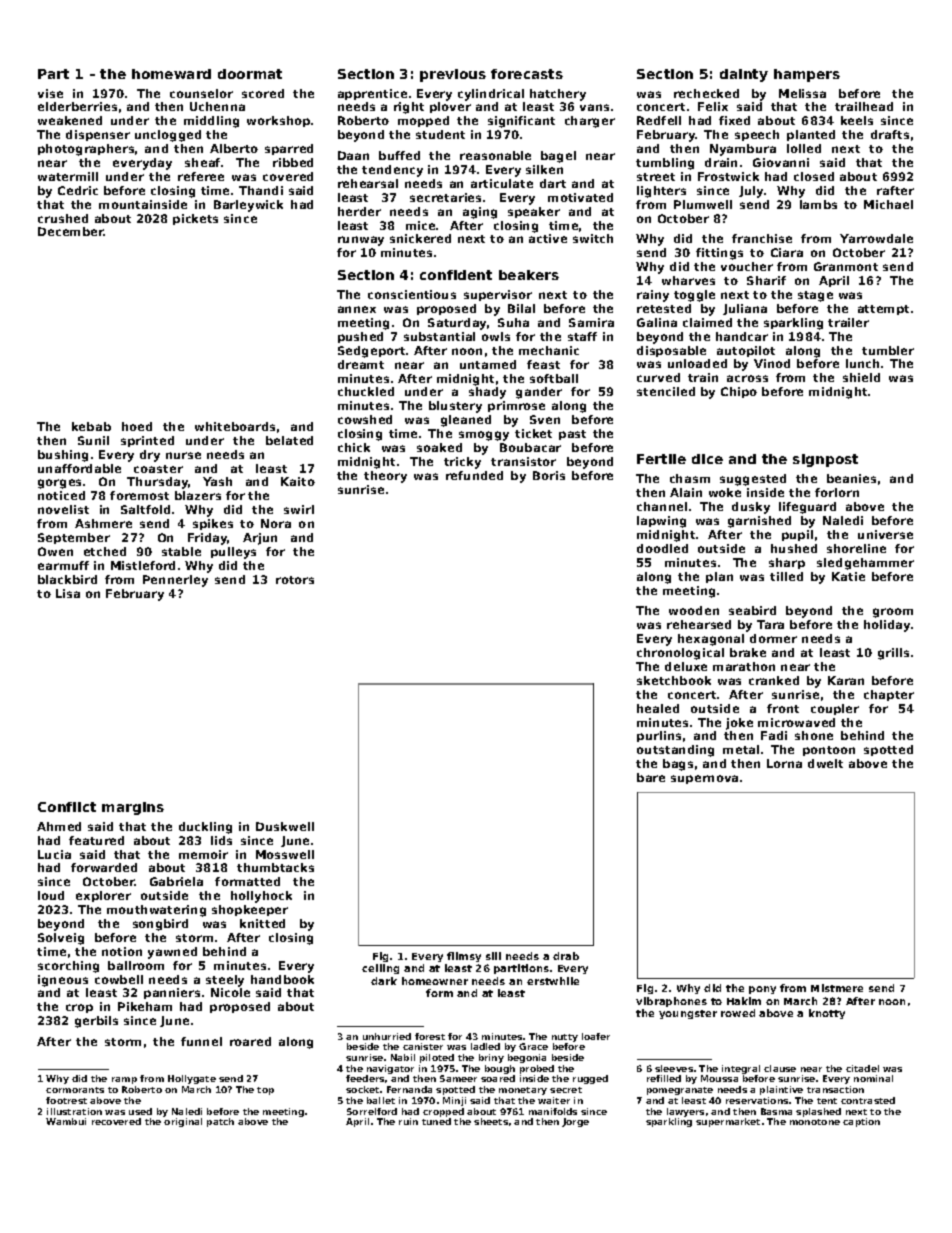 The height and width of the screenshot is (1233, 952). I want to click on ribbed, so click(293, 162).
